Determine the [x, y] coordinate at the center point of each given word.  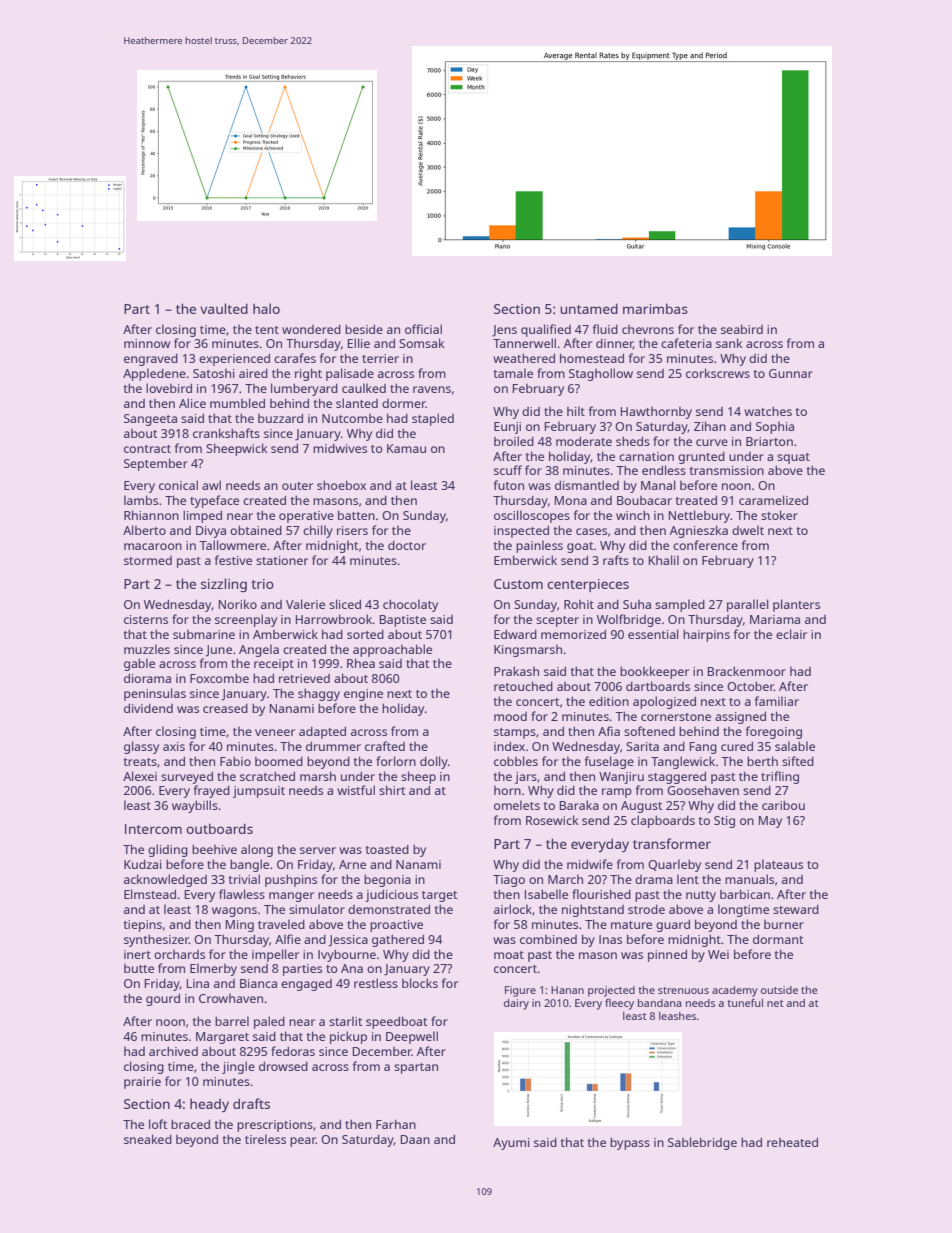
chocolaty [410, 605]
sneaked [148, 1139]
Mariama [775, 619]
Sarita [642, 746]
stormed [148, 560]
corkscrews [718, 373]
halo [266, 308]
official [423, 329]
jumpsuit [259, 792]
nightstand [593, 910]
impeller [275, 955]
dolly [434, 762]
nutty [701, 896]
